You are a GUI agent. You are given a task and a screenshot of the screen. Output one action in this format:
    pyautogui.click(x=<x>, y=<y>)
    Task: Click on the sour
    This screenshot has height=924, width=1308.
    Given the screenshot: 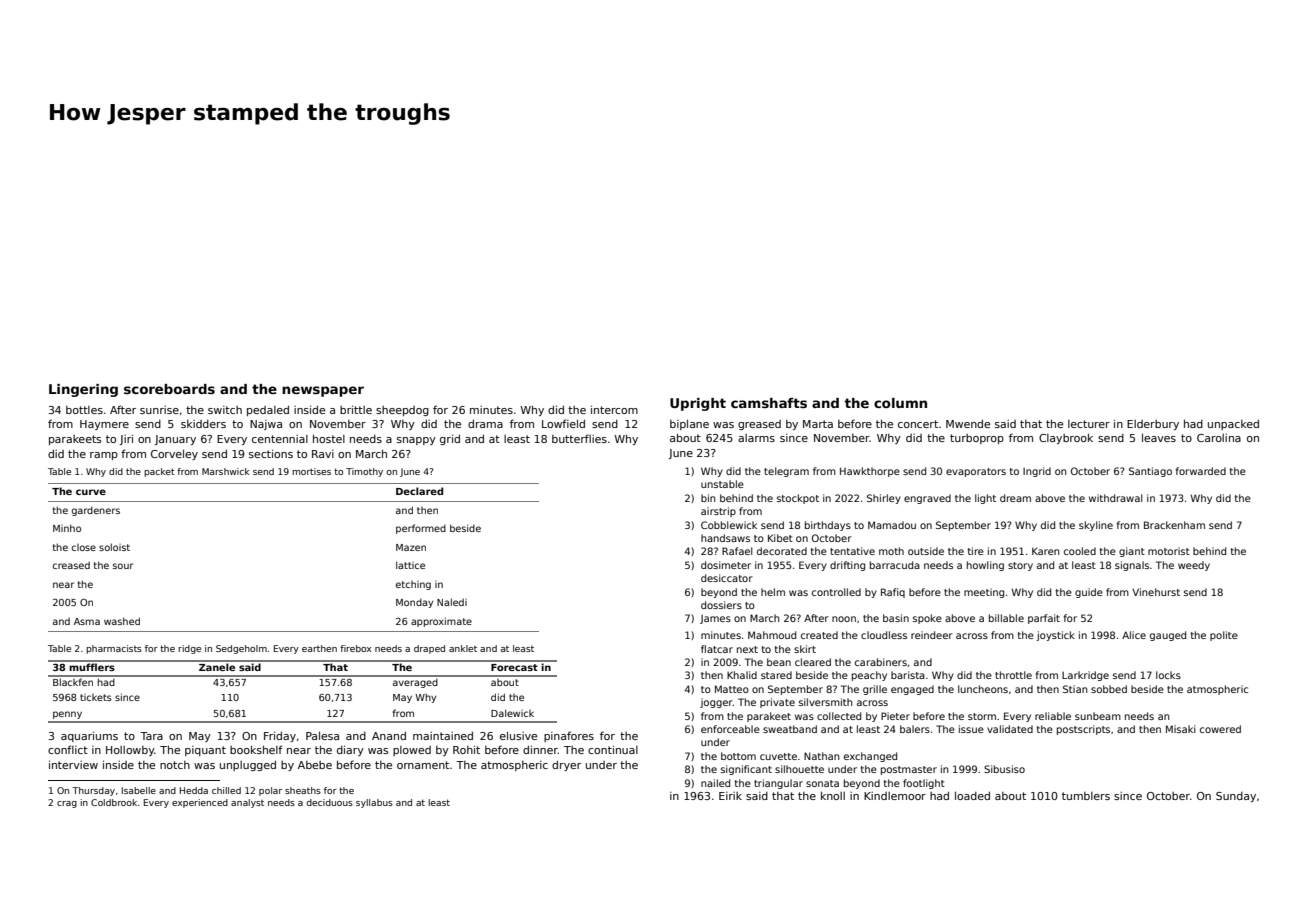 What is the action you would take?
    pyautogui.click(x=123, y=566)
